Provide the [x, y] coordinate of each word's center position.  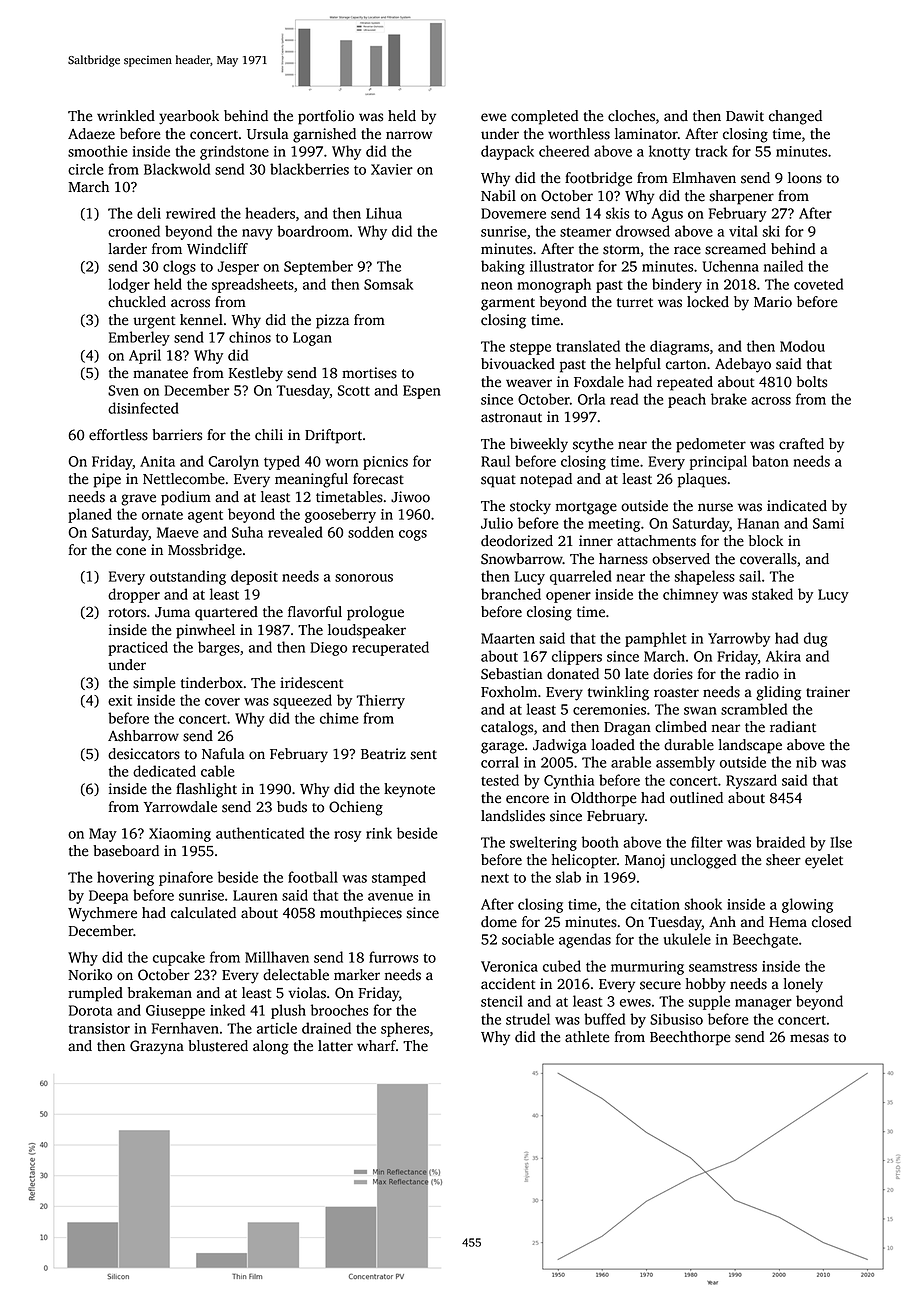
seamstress [723, 967]
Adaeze [91, 134]
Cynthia [569, 781]
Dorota [90, 1010]
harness [623, 559]
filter [707, 842]
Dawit [745, 116]
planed [90, 515]
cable [217, 771]
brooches [339, 1010]
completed [545, 117]
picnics [385, 463]
